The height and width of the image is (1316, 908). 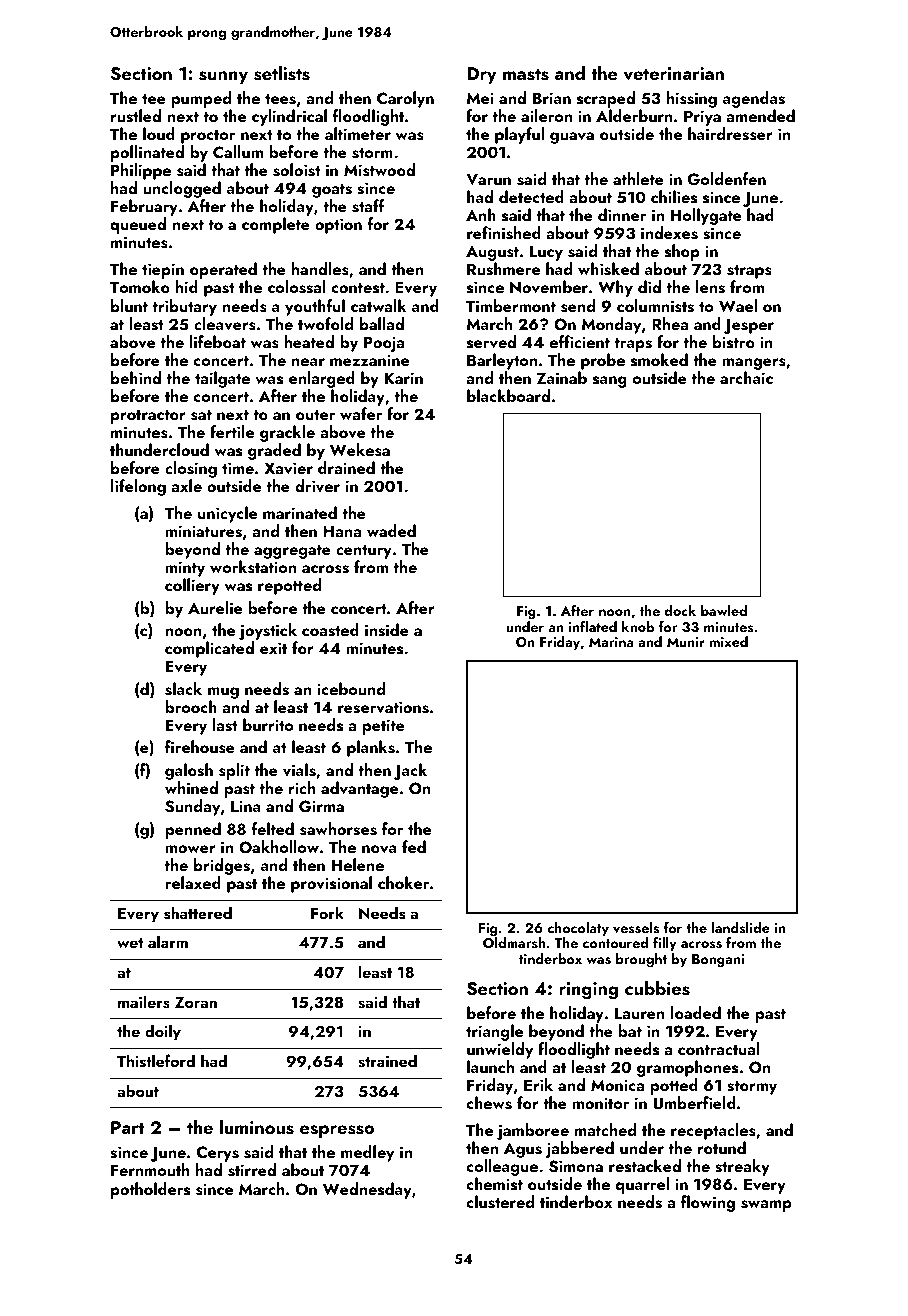 What do you see at coordinates (727, 179) in the image?
I see `Goldenfen` at bounding box center [727, 179].
